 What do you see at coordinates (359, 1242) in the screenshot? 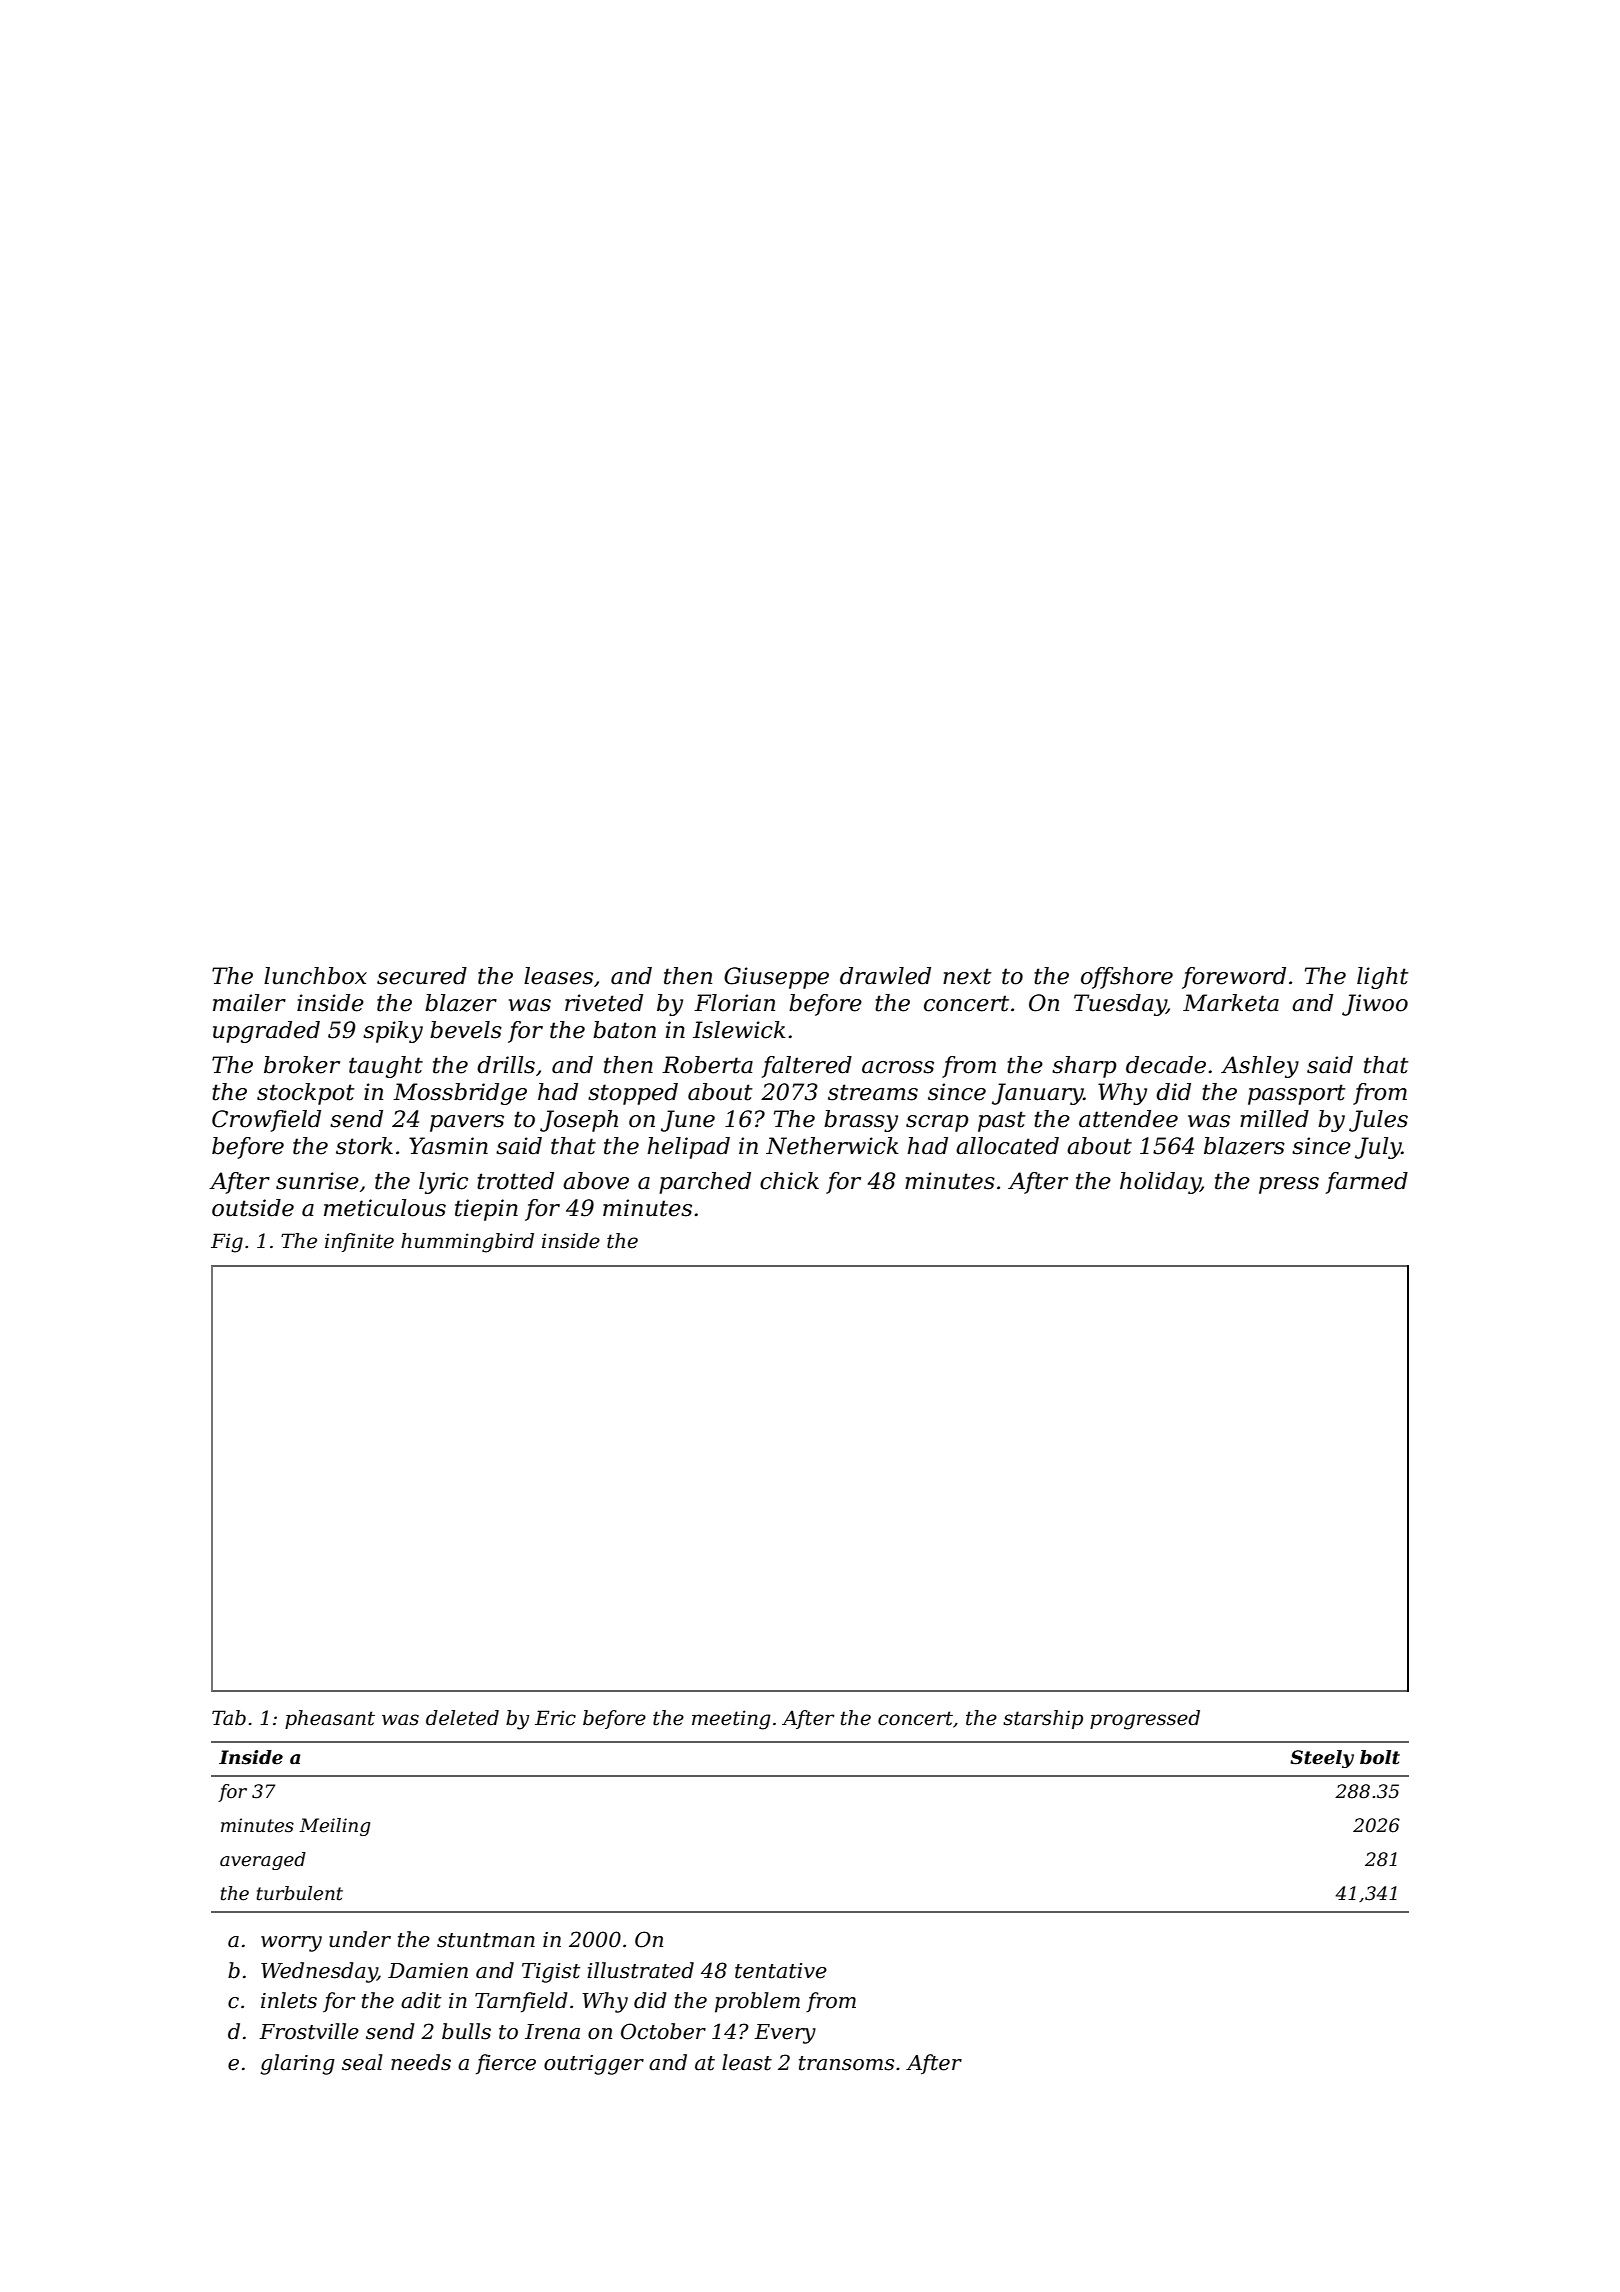
I see `infinite` at bounding box center [359, 1242].
